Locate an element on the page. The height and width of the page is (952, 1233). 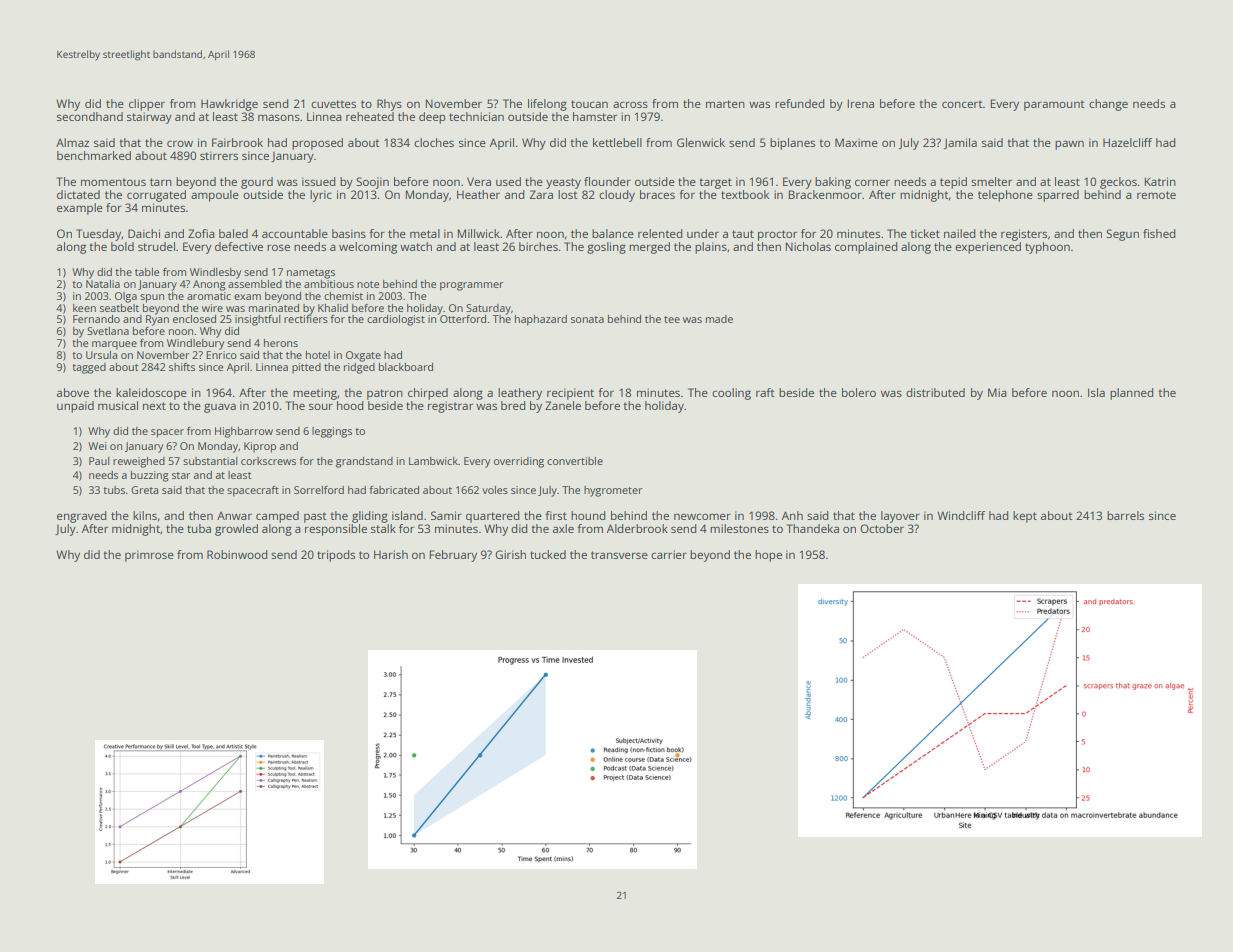
Hawkridge is located at coordinates (229, 105).
